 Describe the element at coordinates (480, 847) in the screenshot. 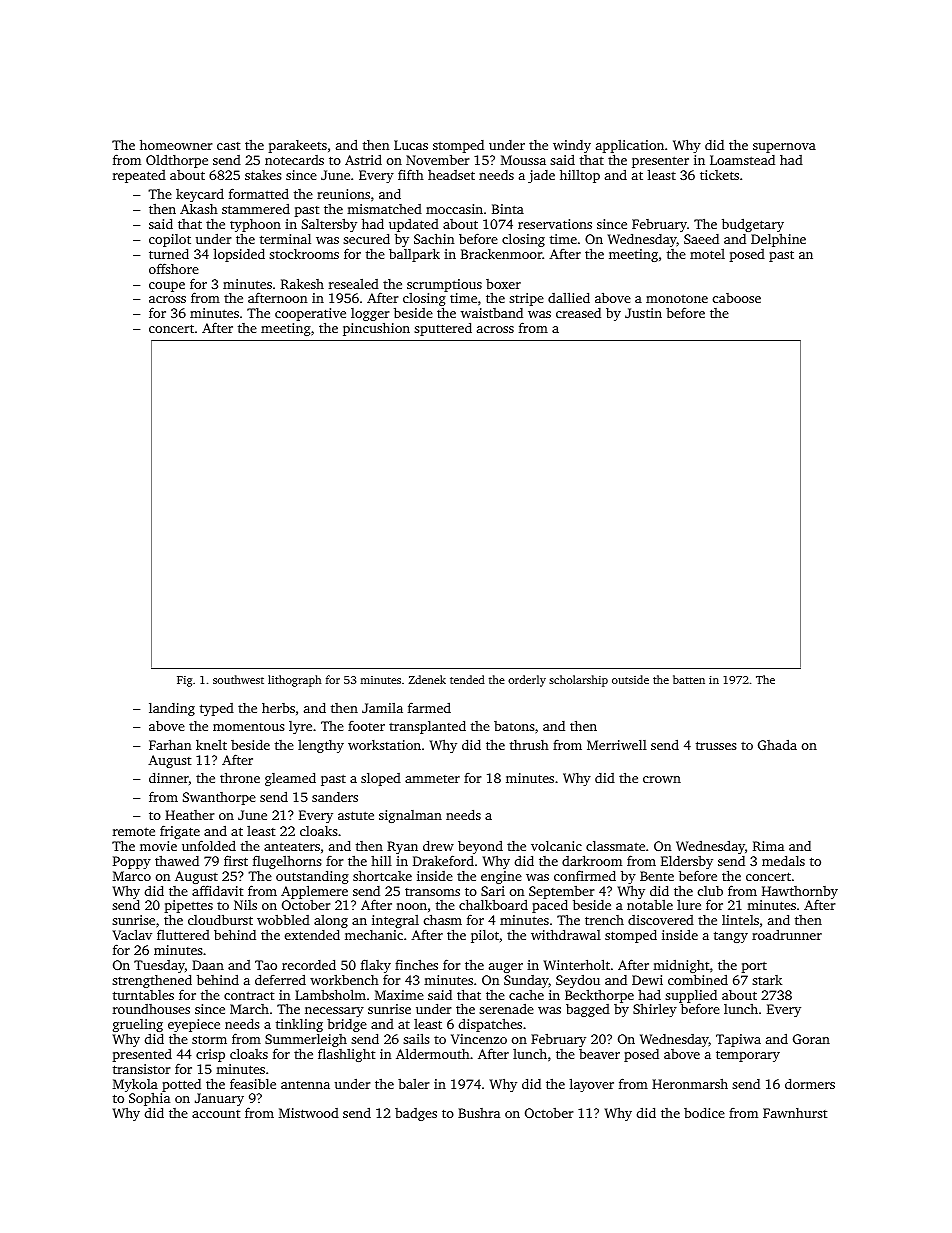

I see `beyond` at that location.
